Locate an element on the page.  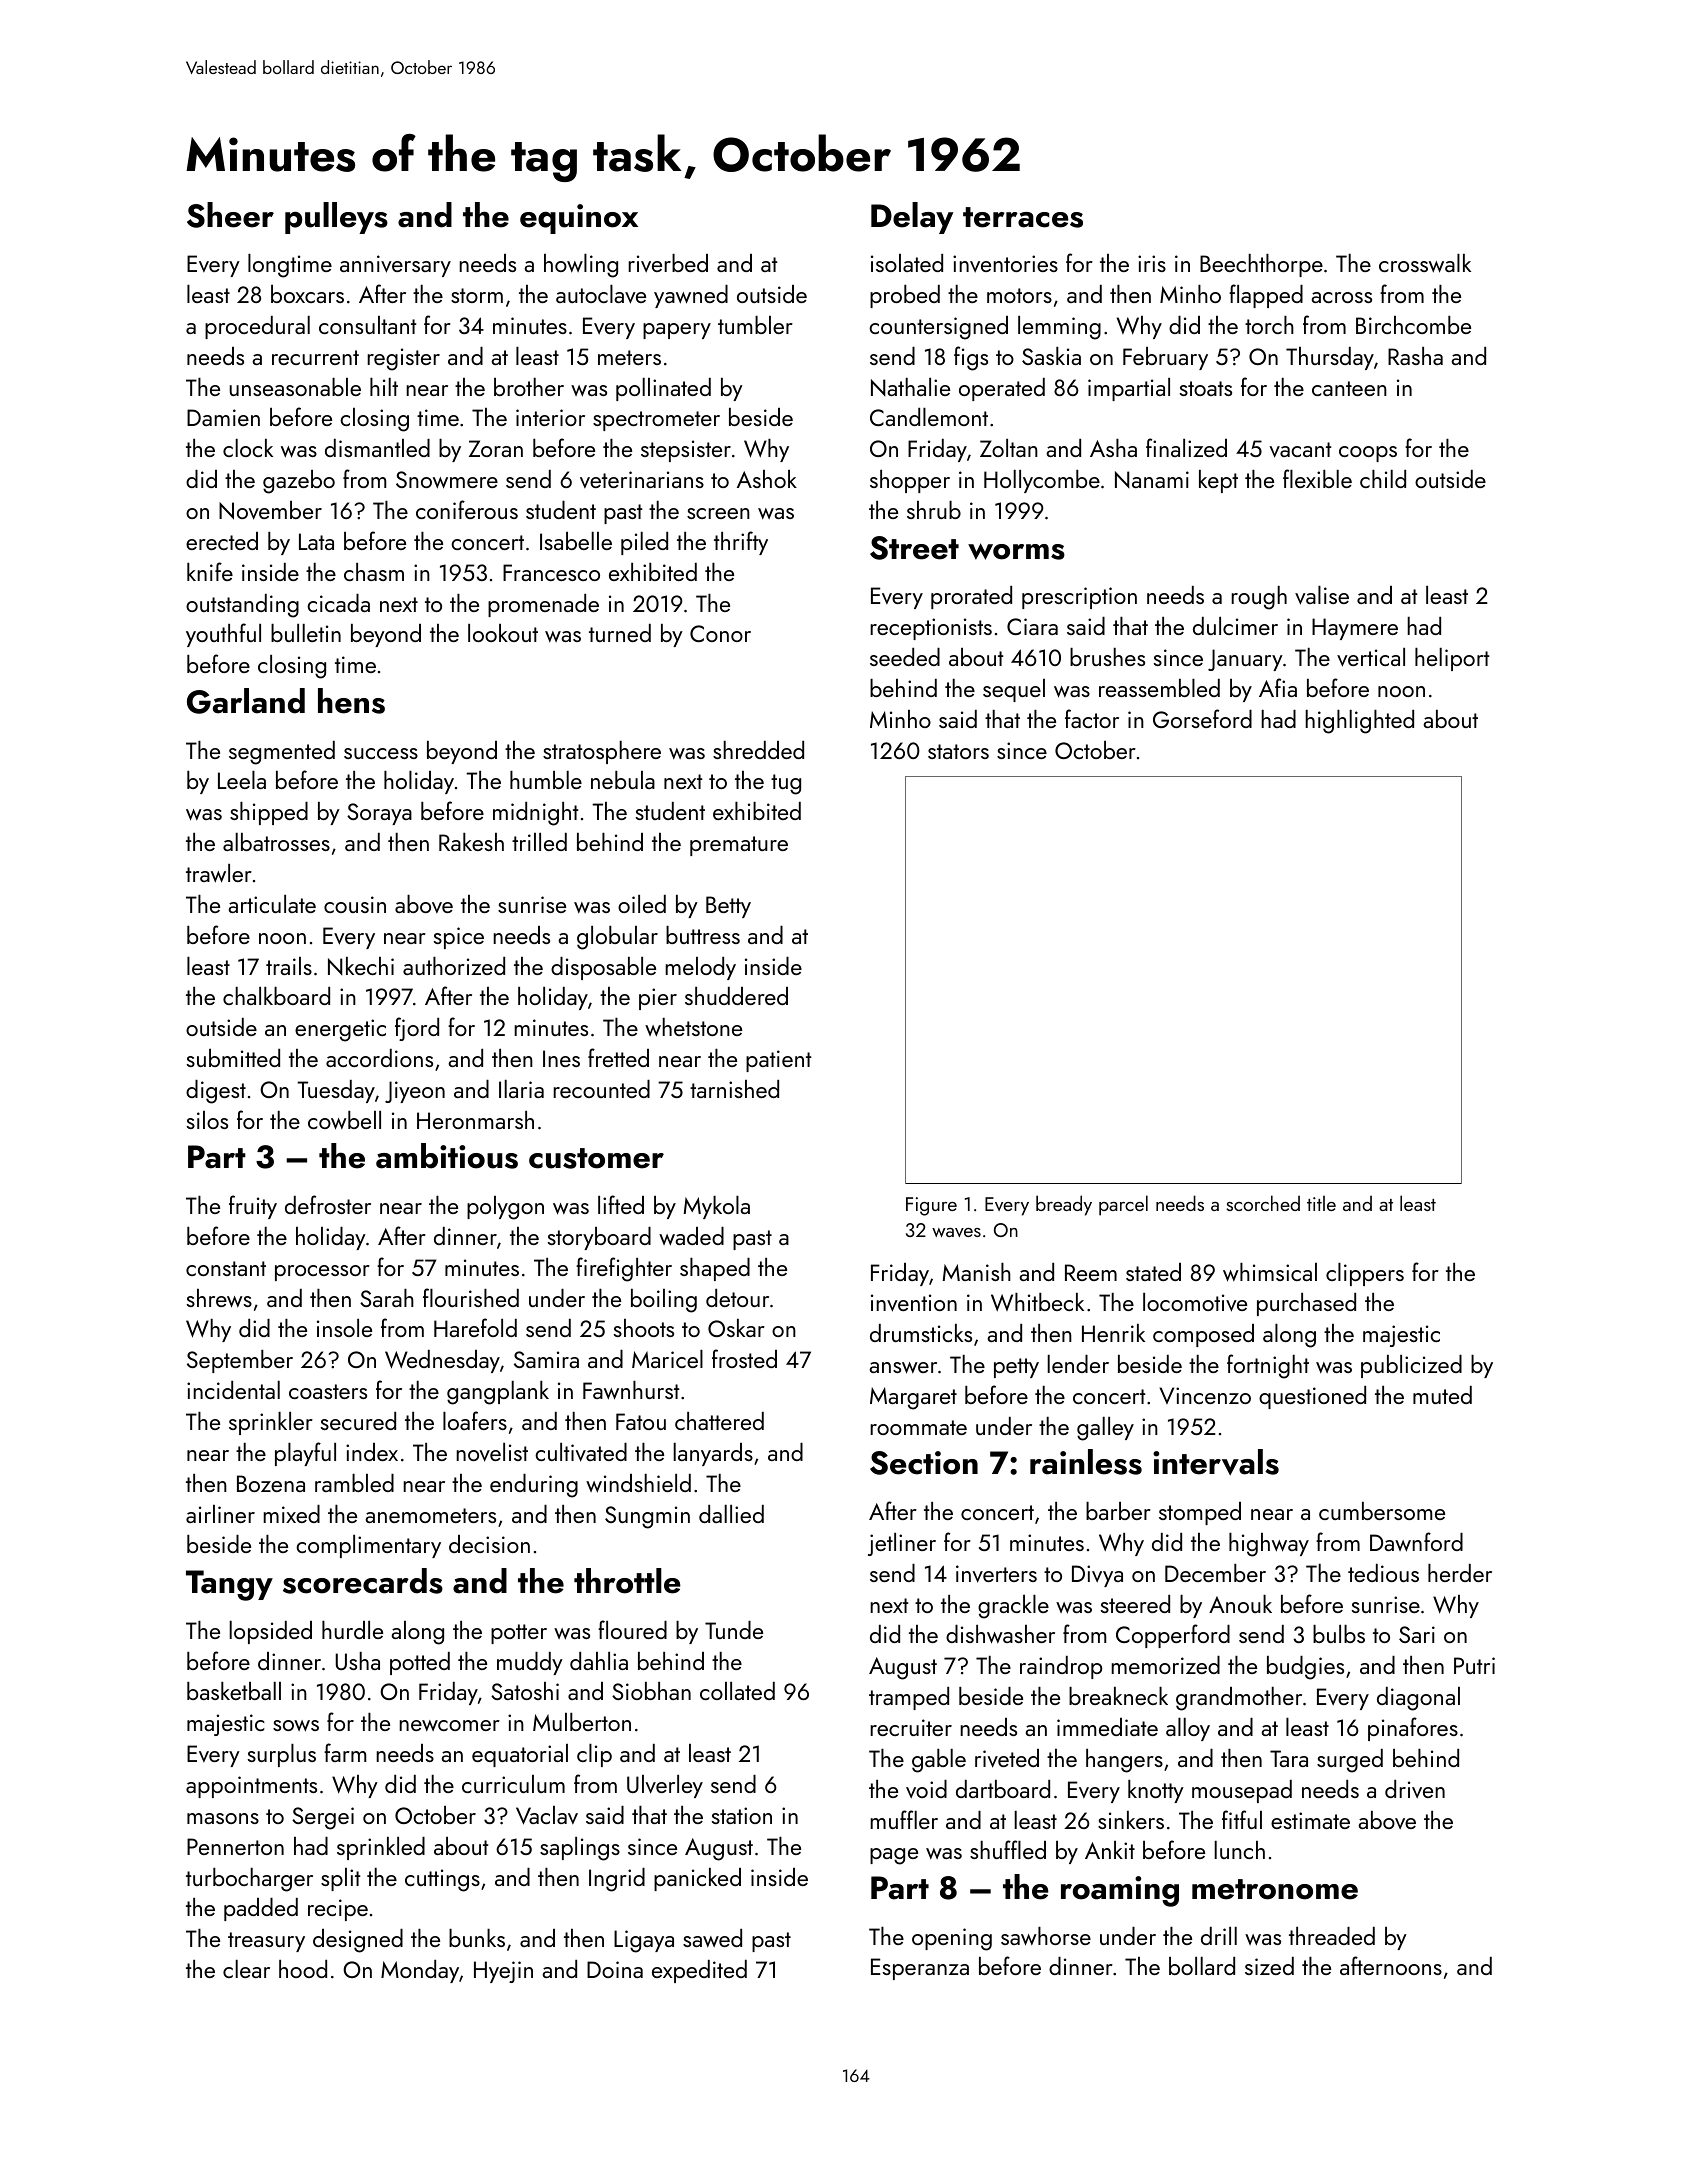
veterinarians is located at coordinates (642, 479).
